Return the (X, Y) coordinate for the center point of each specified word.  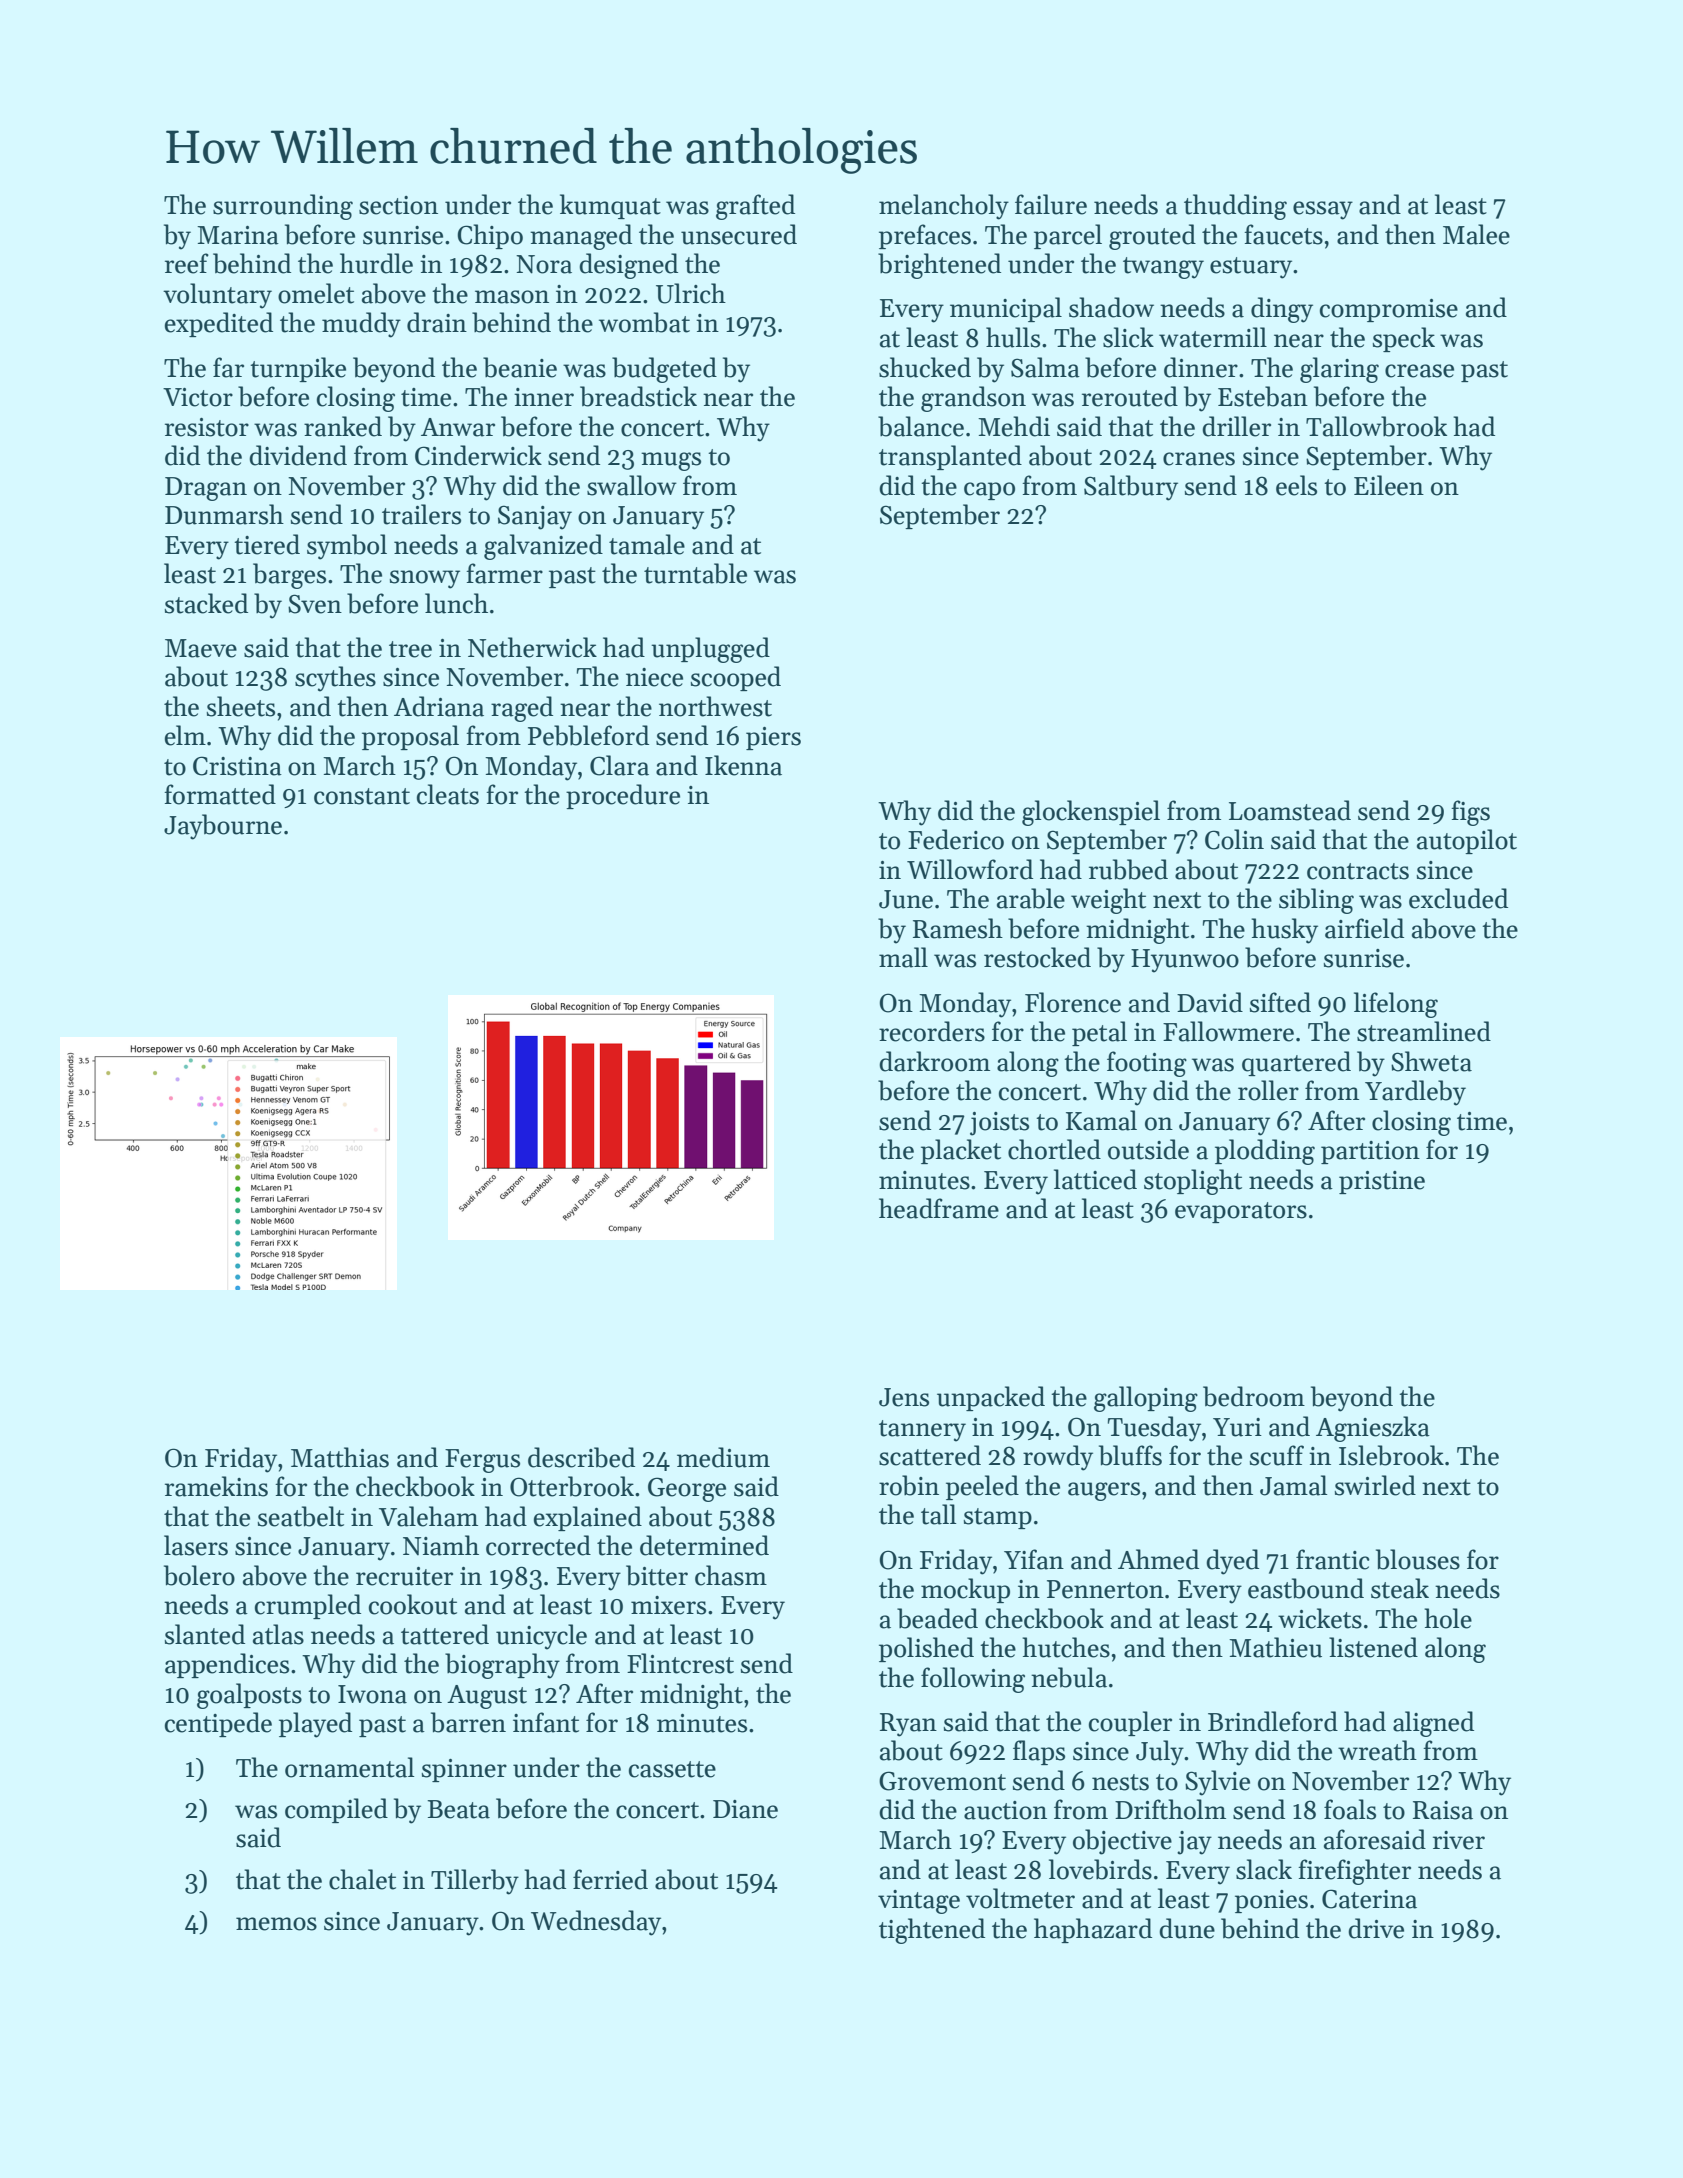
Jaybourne (223, 827)
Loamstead (1290, 810)
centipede (218, 1724)
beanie (520, 367)
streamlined (1424, 1031)
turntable (695, 573)
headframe (939, 1208)
